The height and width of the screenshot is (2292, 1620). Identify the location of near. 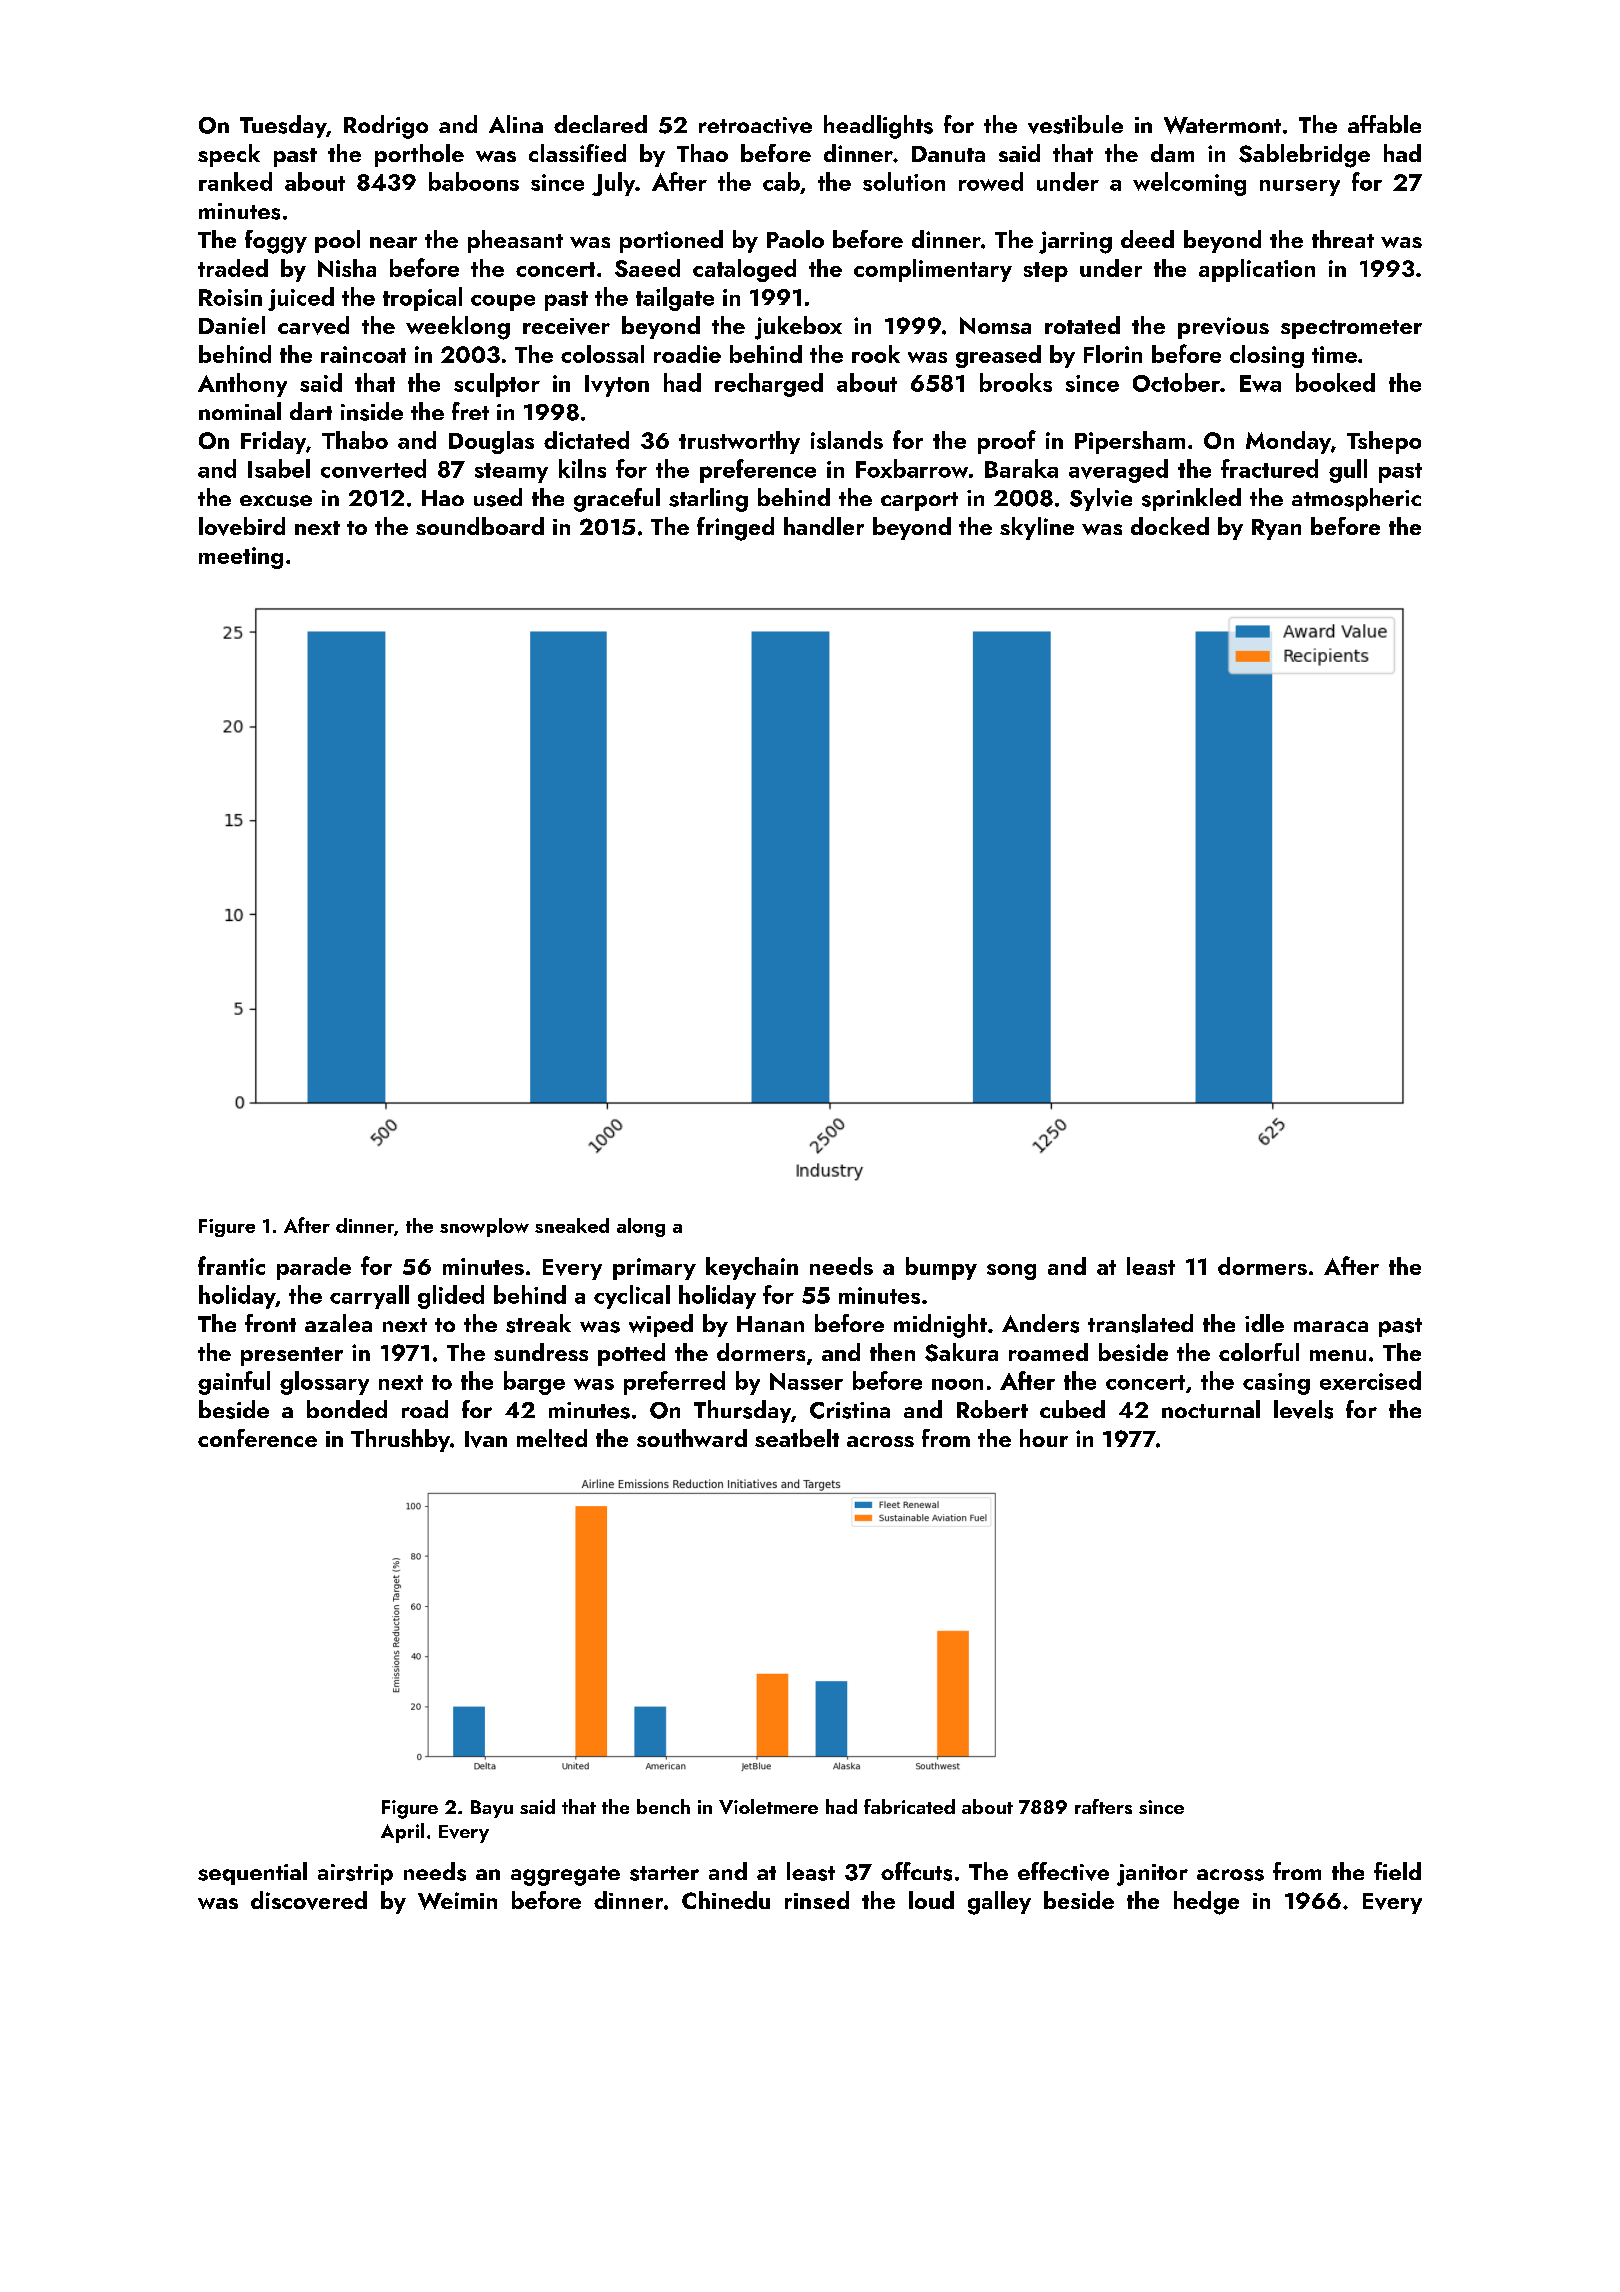
(393, 242).
